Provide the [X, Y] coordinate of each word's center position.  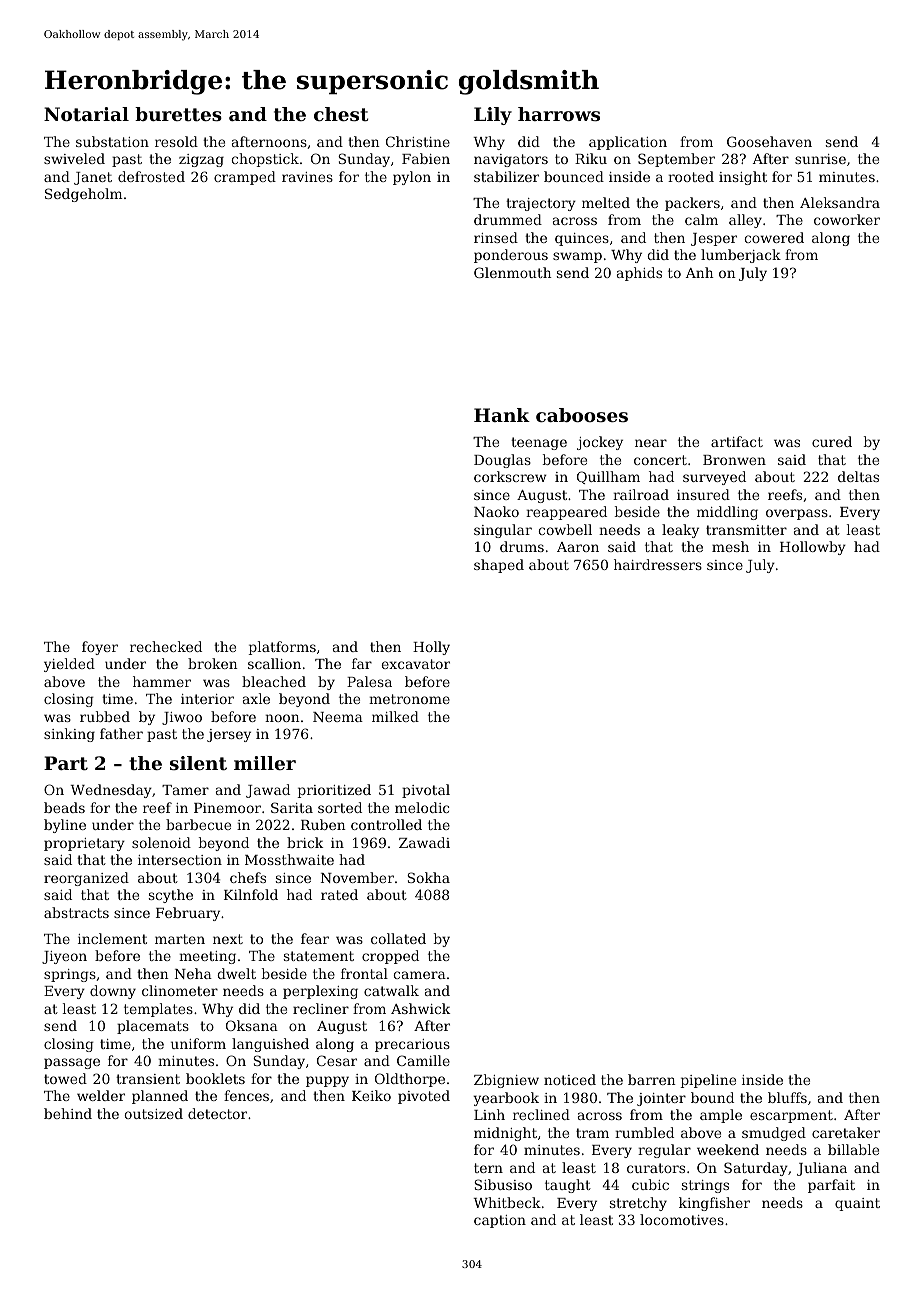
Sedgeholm [84, 195]
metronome [409, 699]
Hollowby [813, 548]
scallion [274, 663]
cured [832, 441]
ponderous [511, 256]
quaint [857, 1204]
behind [68, 1113]
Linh [489, 1114]
